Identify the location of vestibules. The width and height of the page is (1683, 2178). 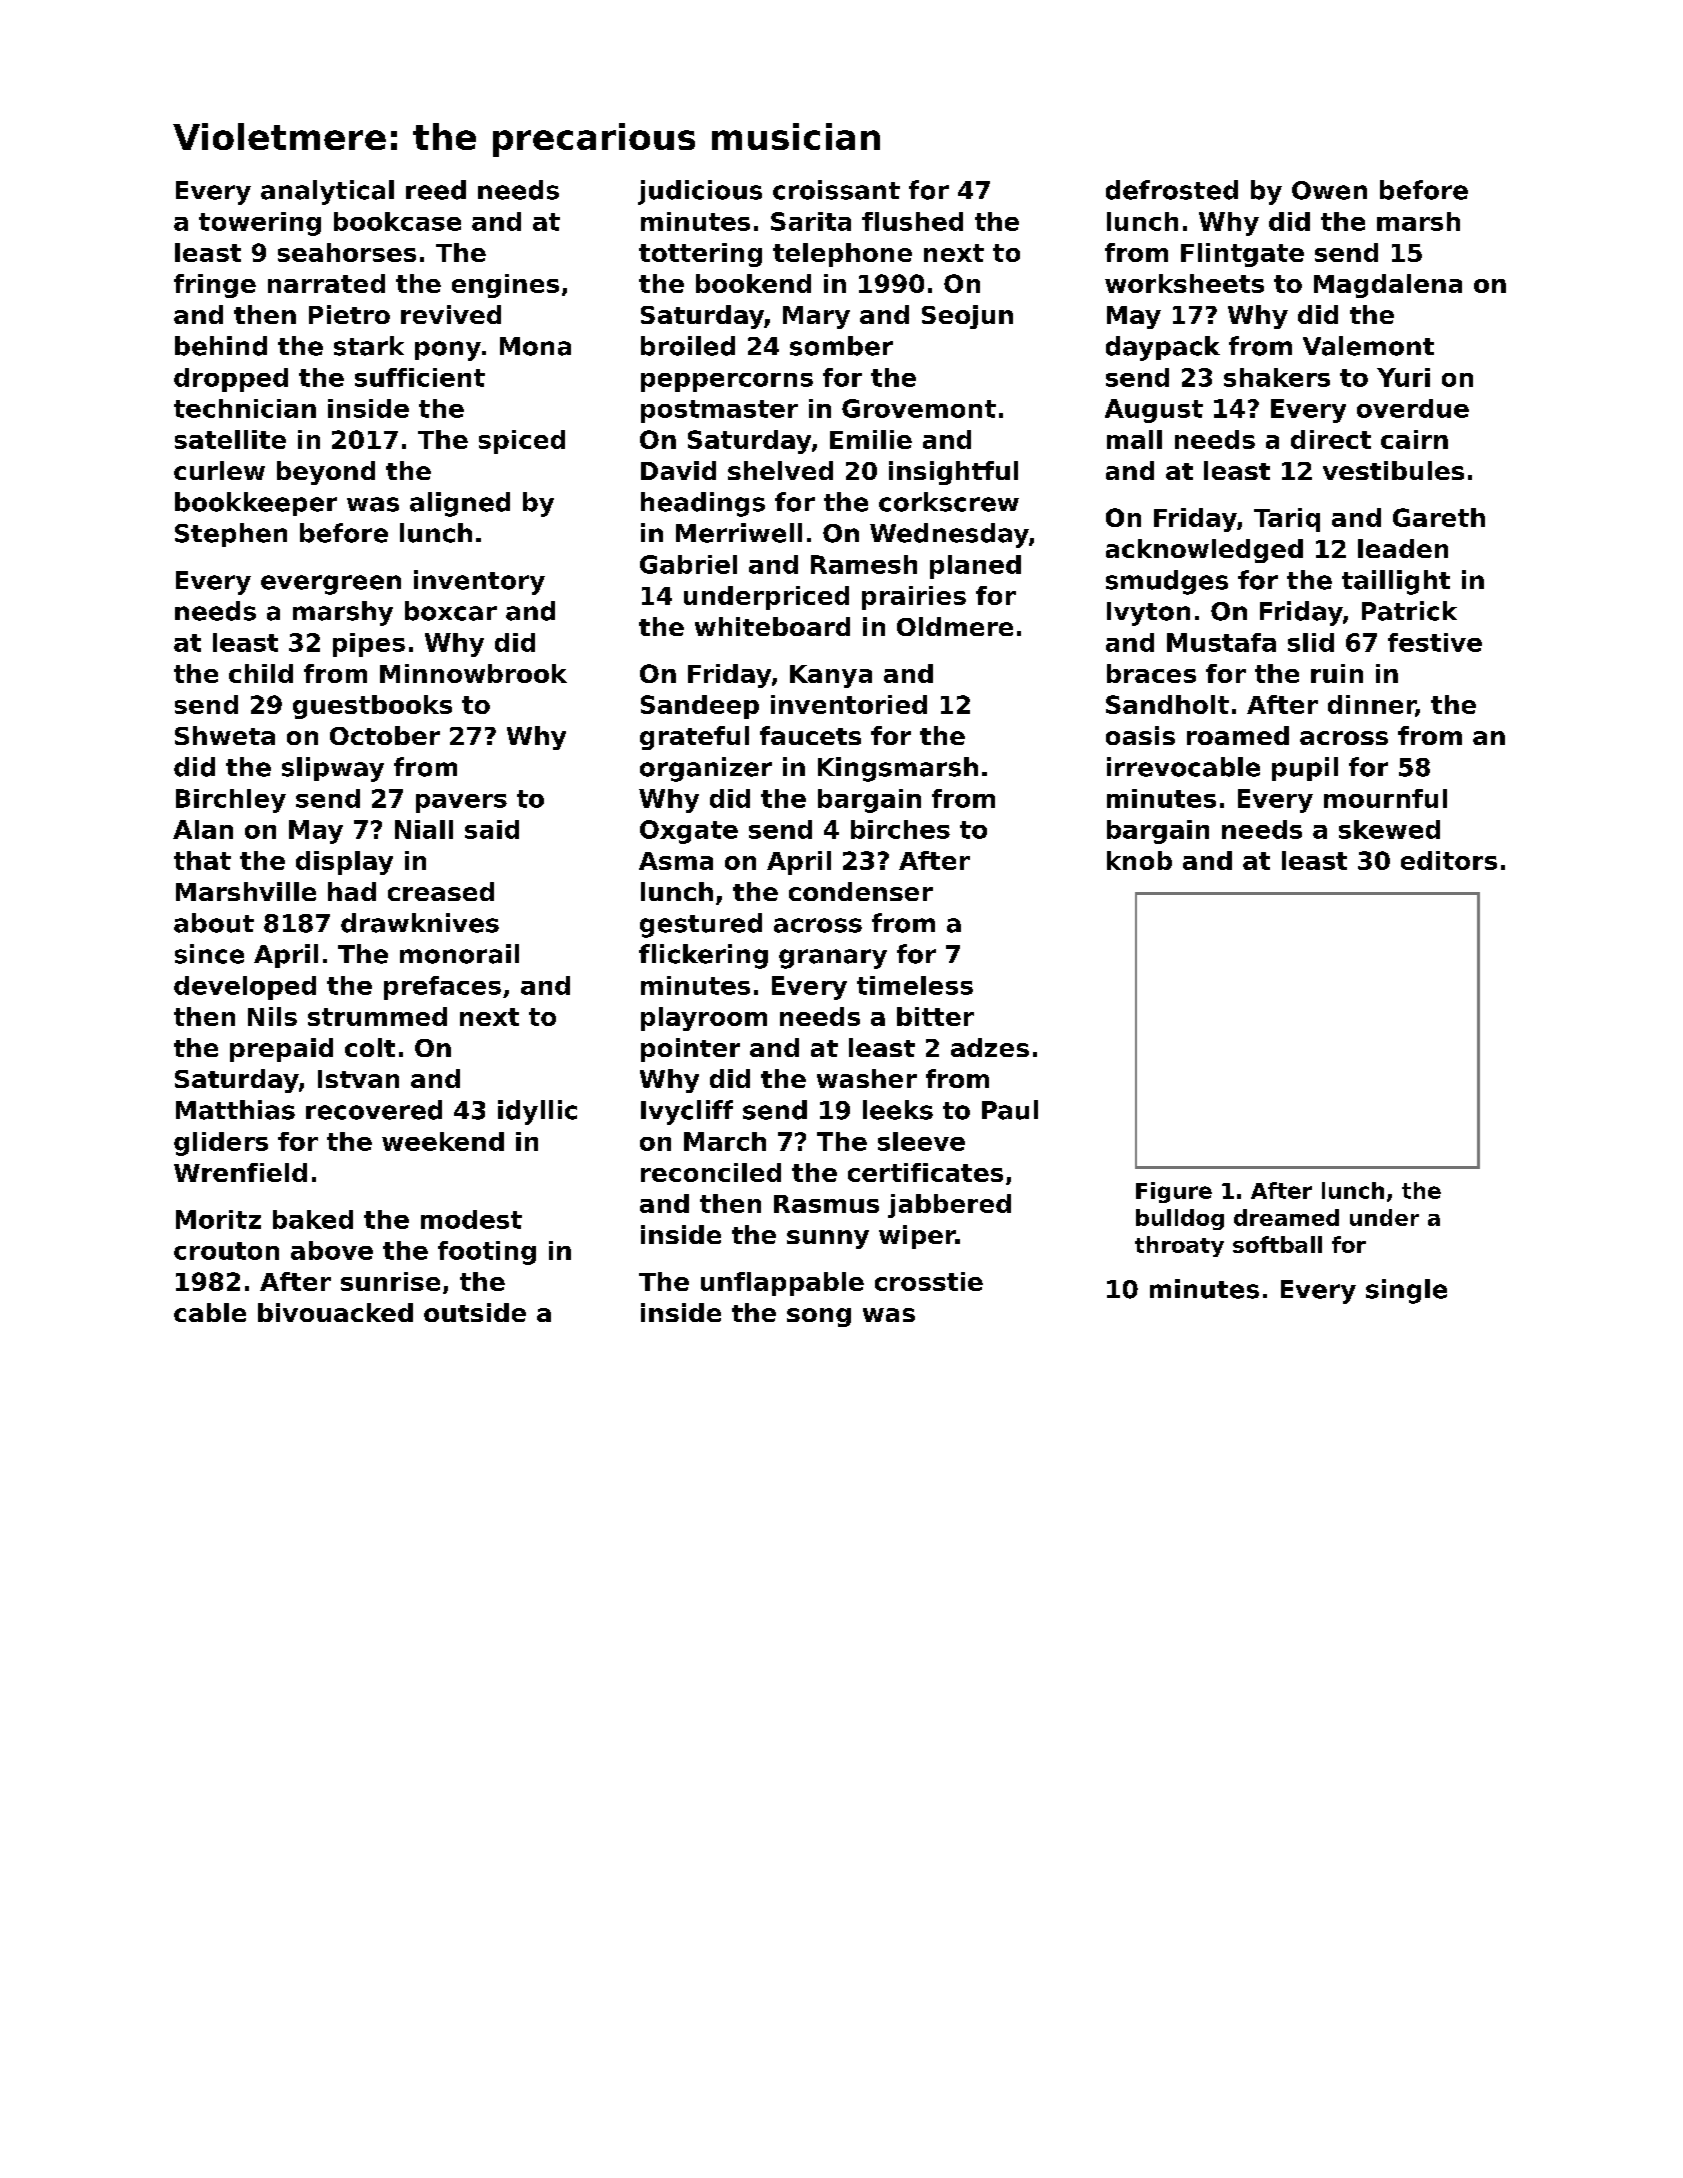
(1393, 470).
